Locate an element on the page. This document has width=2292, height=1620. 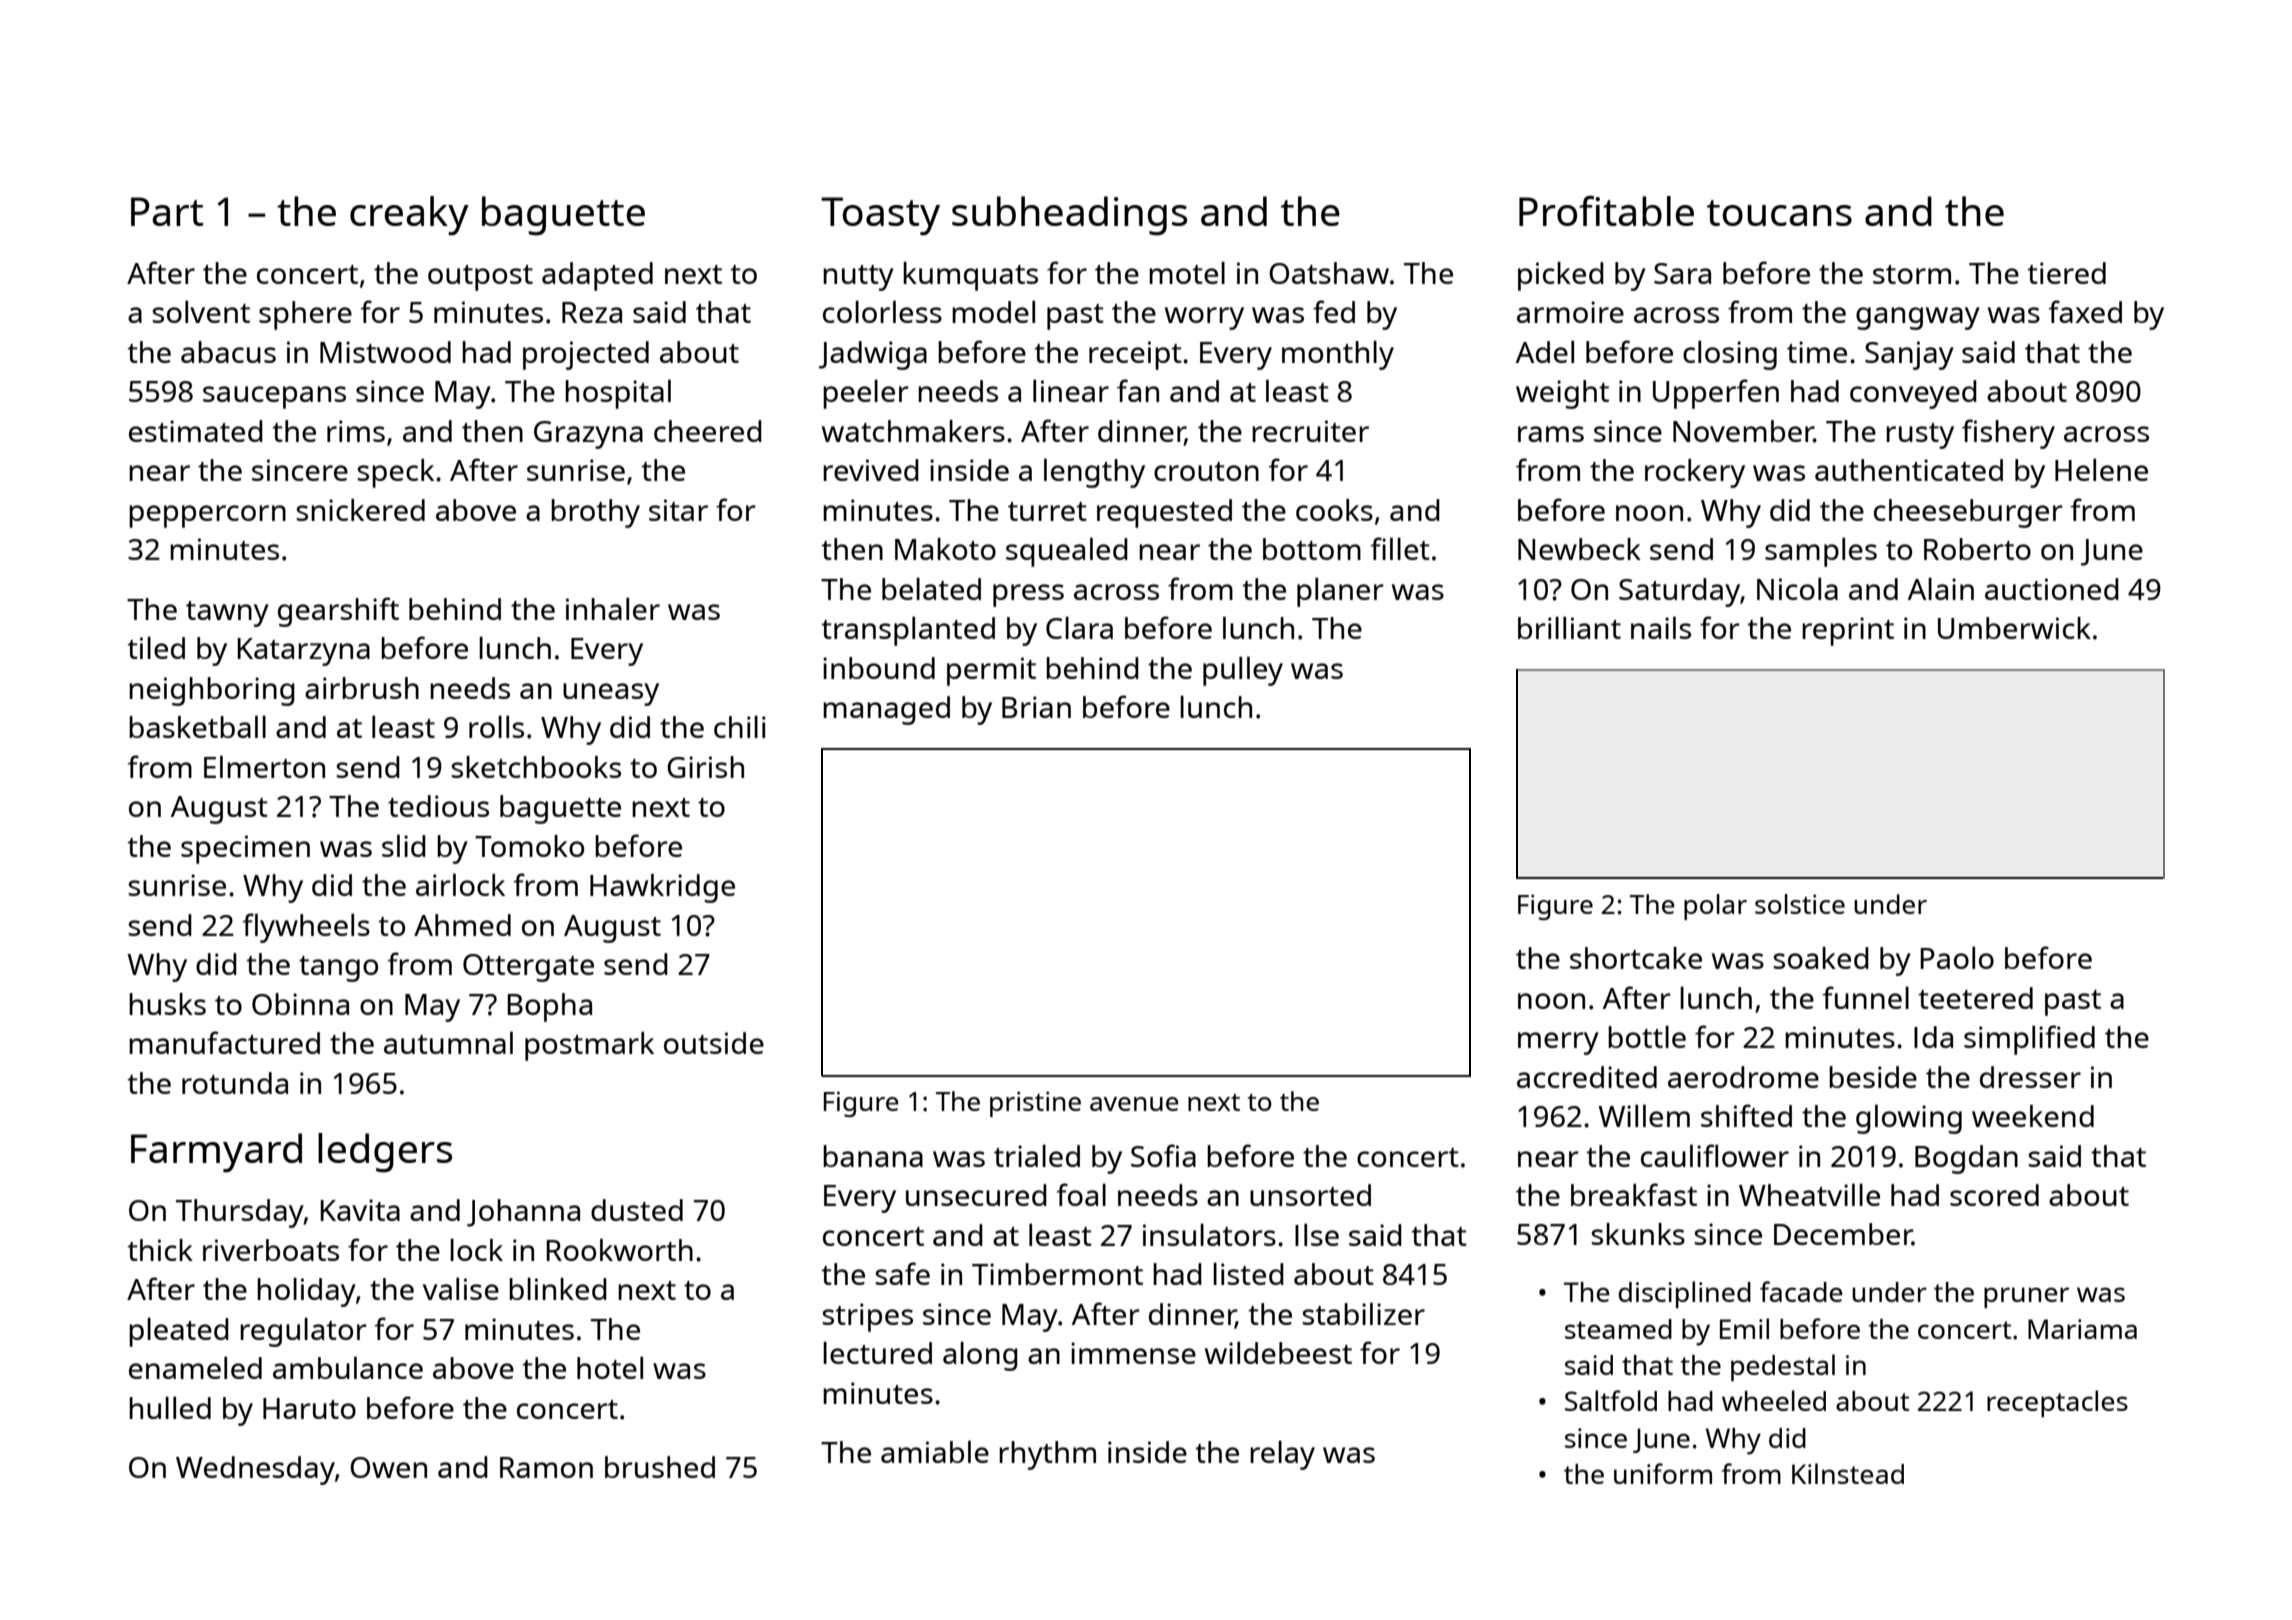
Ottergate is located at coordinates (528, 968).
